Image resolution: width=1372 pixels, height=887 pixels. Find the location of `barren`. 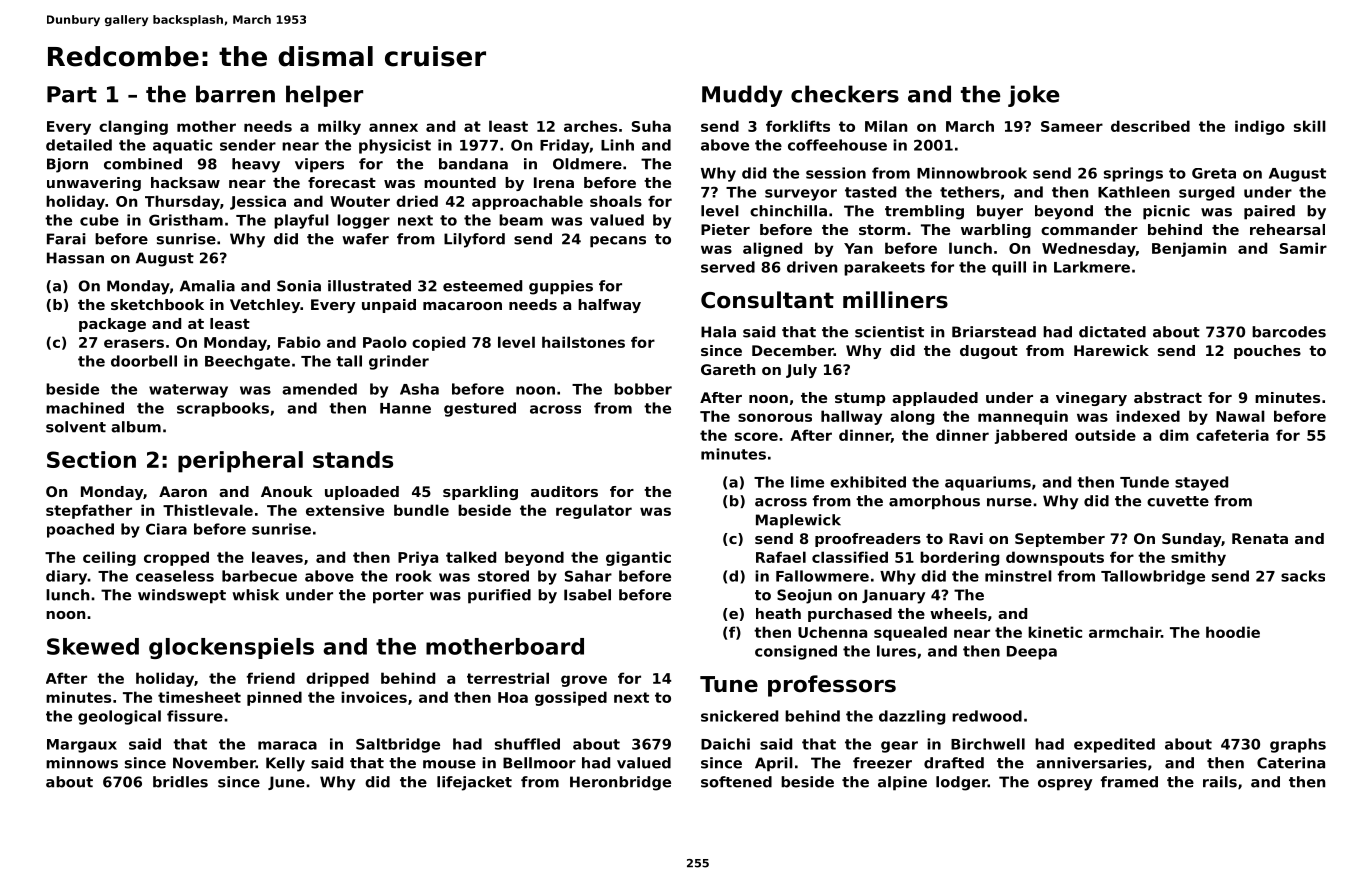

barren is located at coordinates (235, 94).
